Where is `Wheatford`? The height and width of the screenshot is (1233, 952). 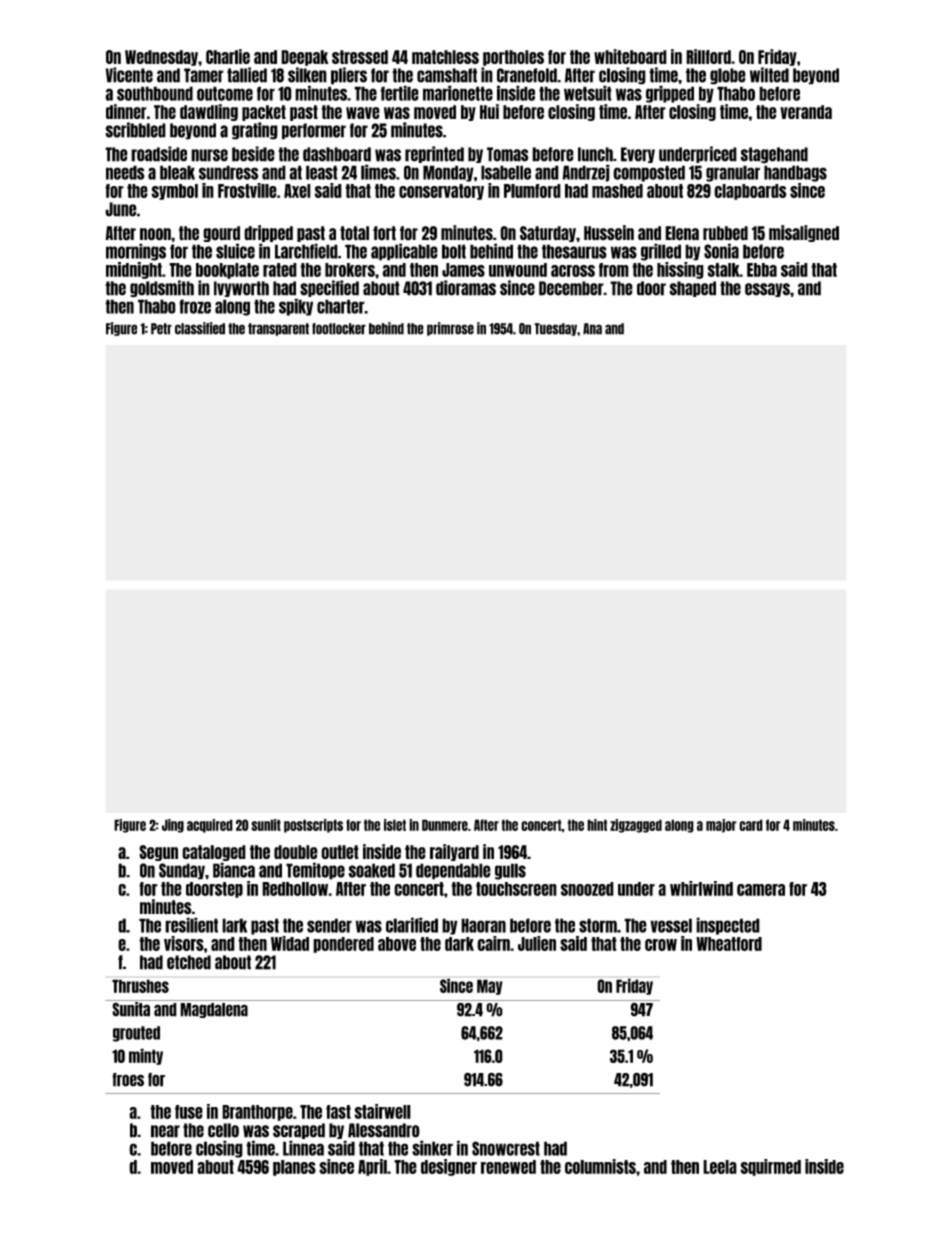
Wheatford is located at coordinates (729, 944).
